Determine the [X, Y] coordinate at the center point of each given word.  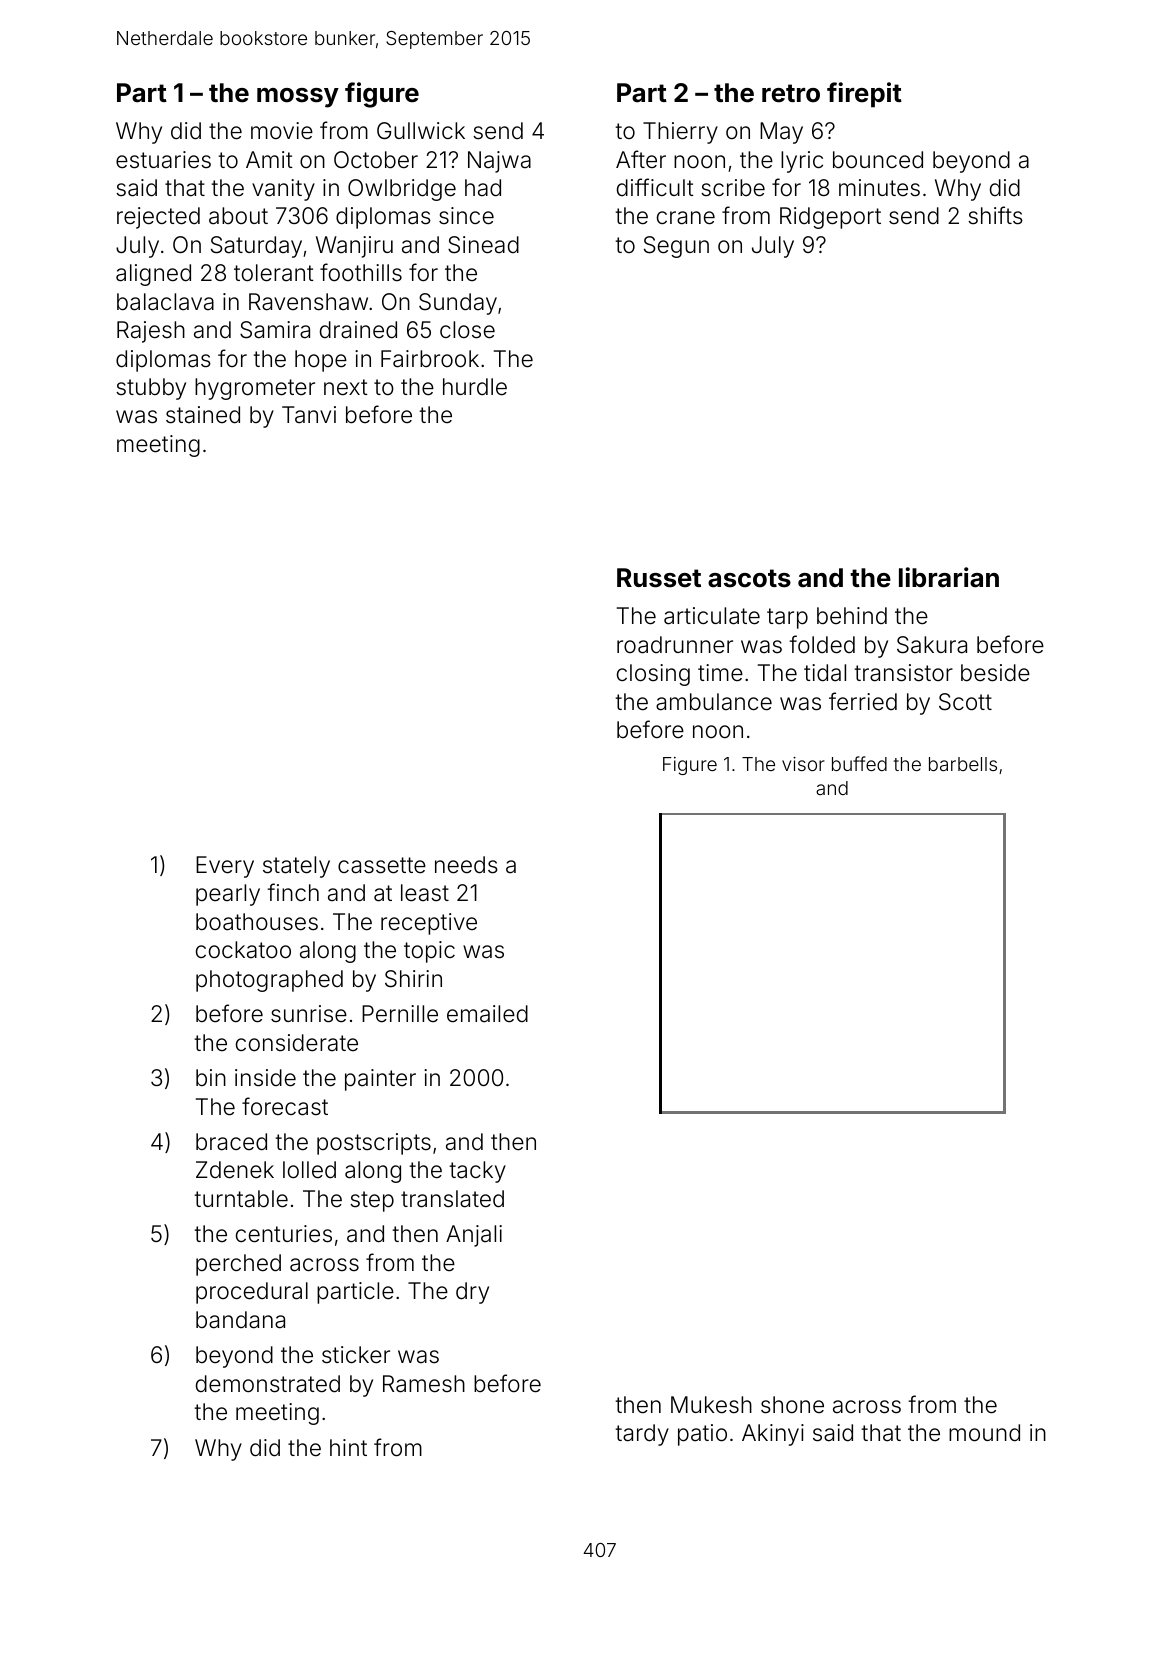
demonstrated [268, 1384]
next [346, 387]
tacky [477, 1172]
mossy [298, 98]
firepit [864, 95]
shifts [995, 215]
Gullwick [421, 130]
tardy [642, 1435]
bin [211, 1077]
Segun [676, 247]
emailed [487, 1014]
